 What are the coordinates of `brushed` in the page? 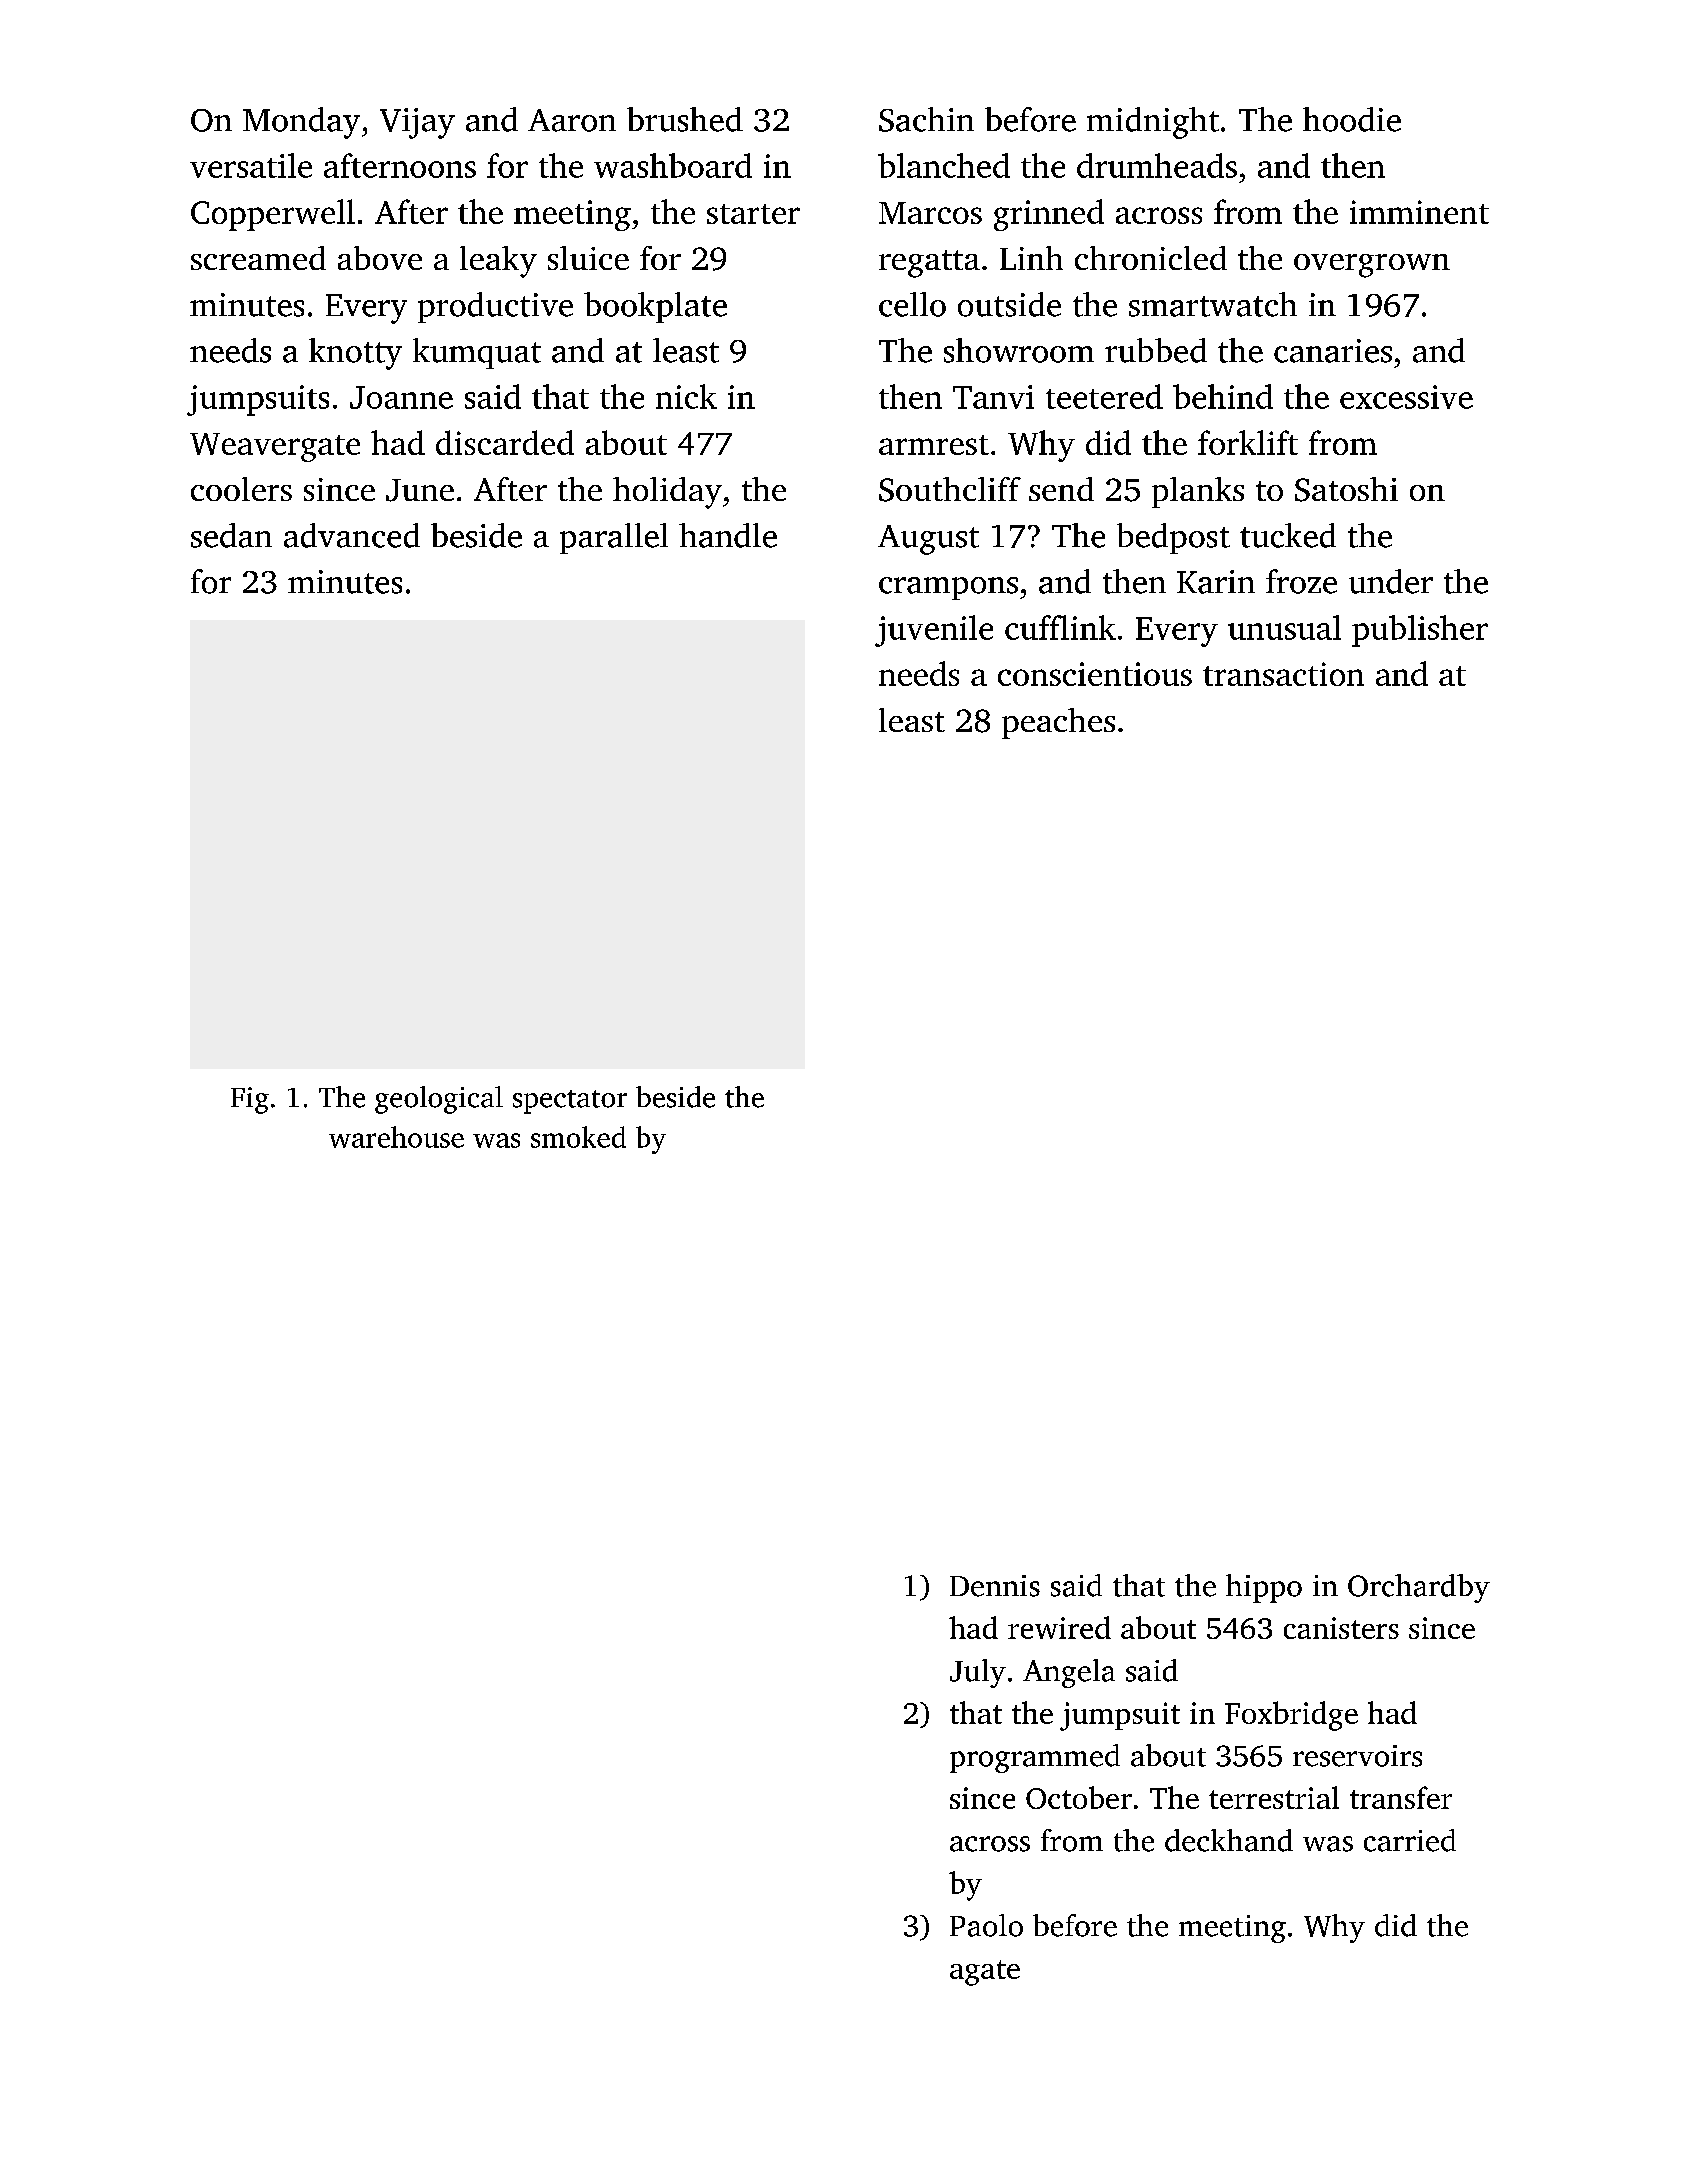 It's located at (685, 119).
